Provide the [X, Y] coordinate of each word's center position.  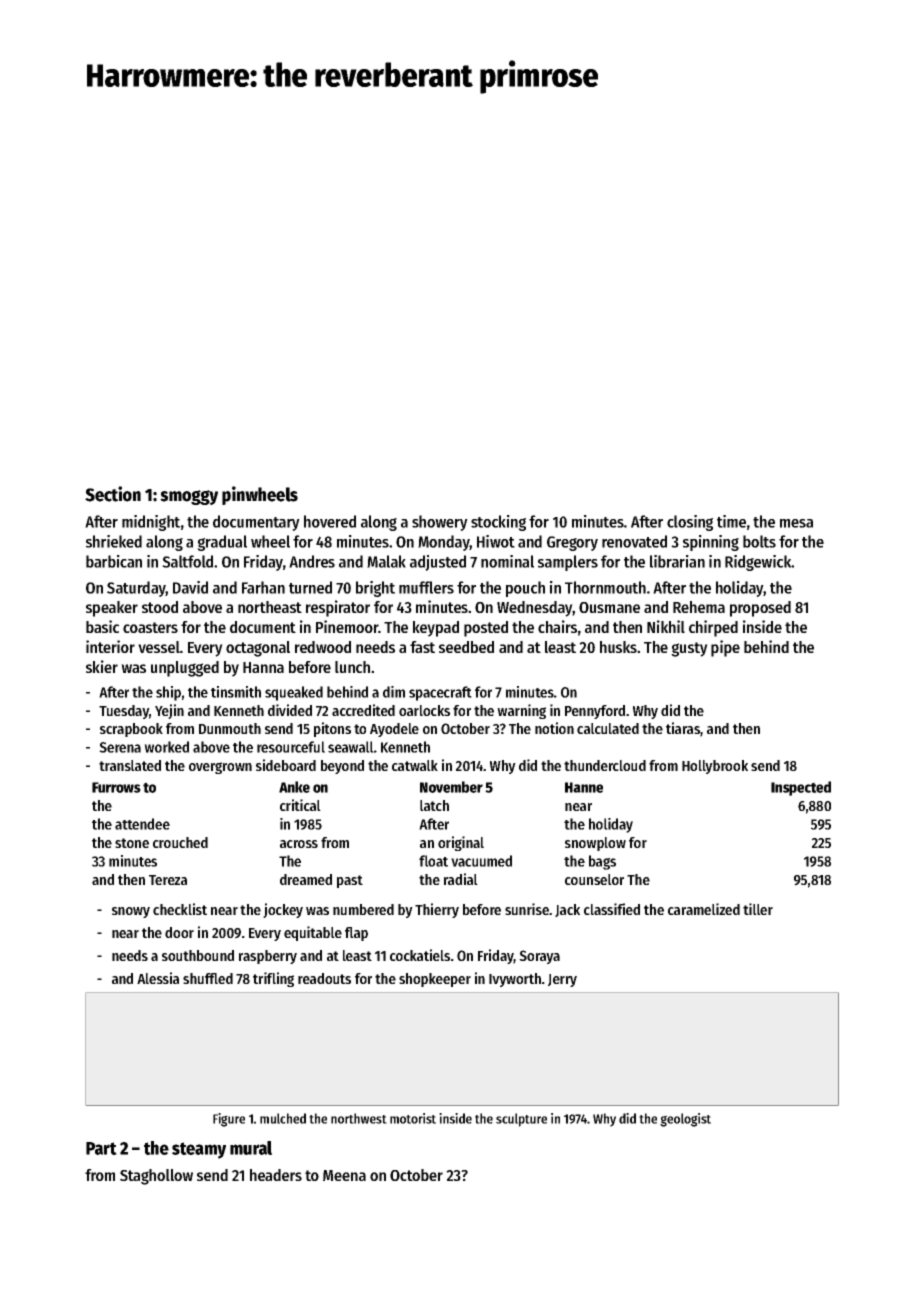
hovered [330, 521]
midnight [151, 523]
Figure [229, 1120]
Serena [120, 747]
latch [434, 805]
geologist [685, 1120]
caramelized [704, 909]
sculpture [521, 1120]
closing [690, 523]
